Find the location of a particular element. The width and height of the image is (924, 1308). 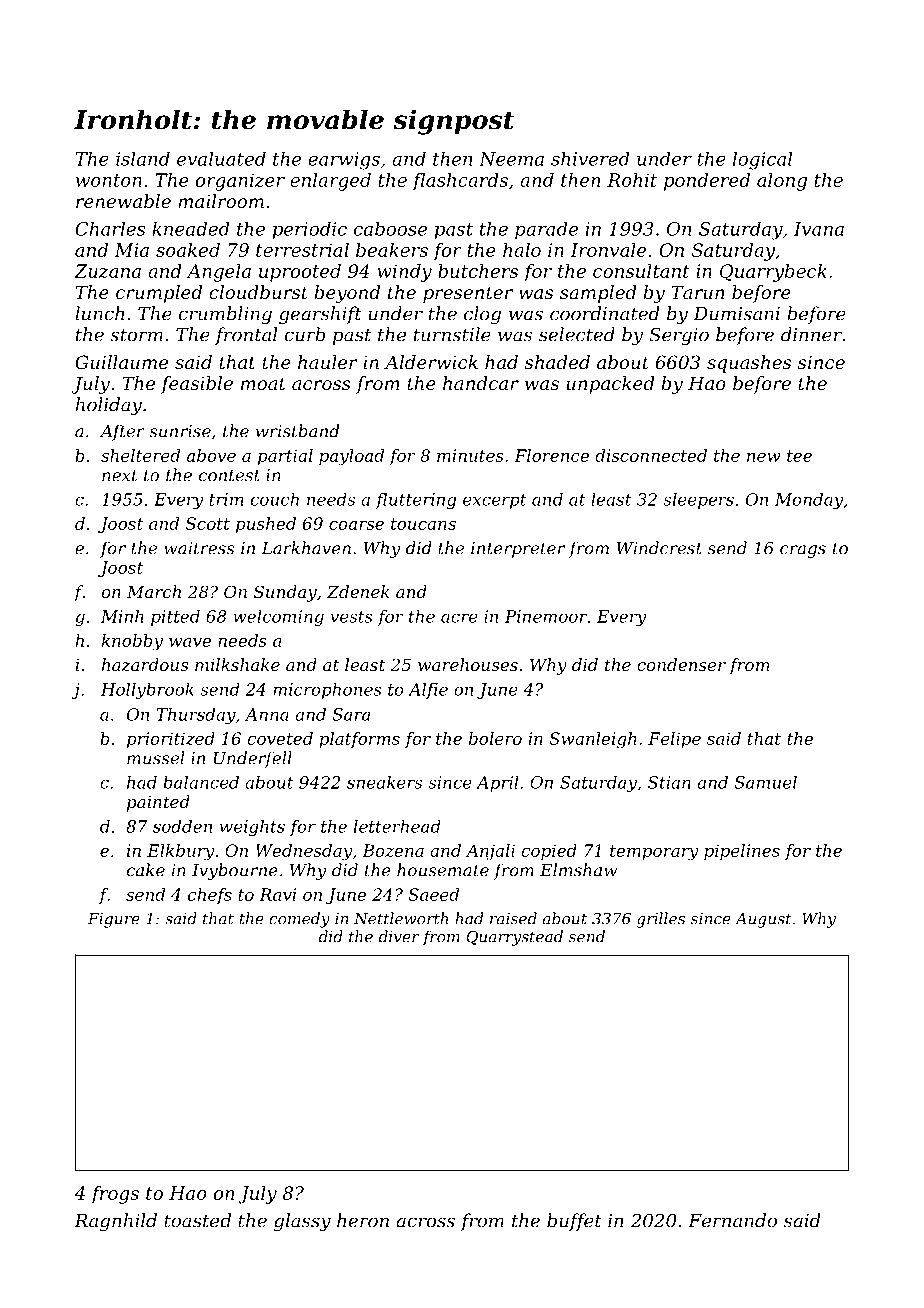

Neema is located at coordinates (511, 159).
